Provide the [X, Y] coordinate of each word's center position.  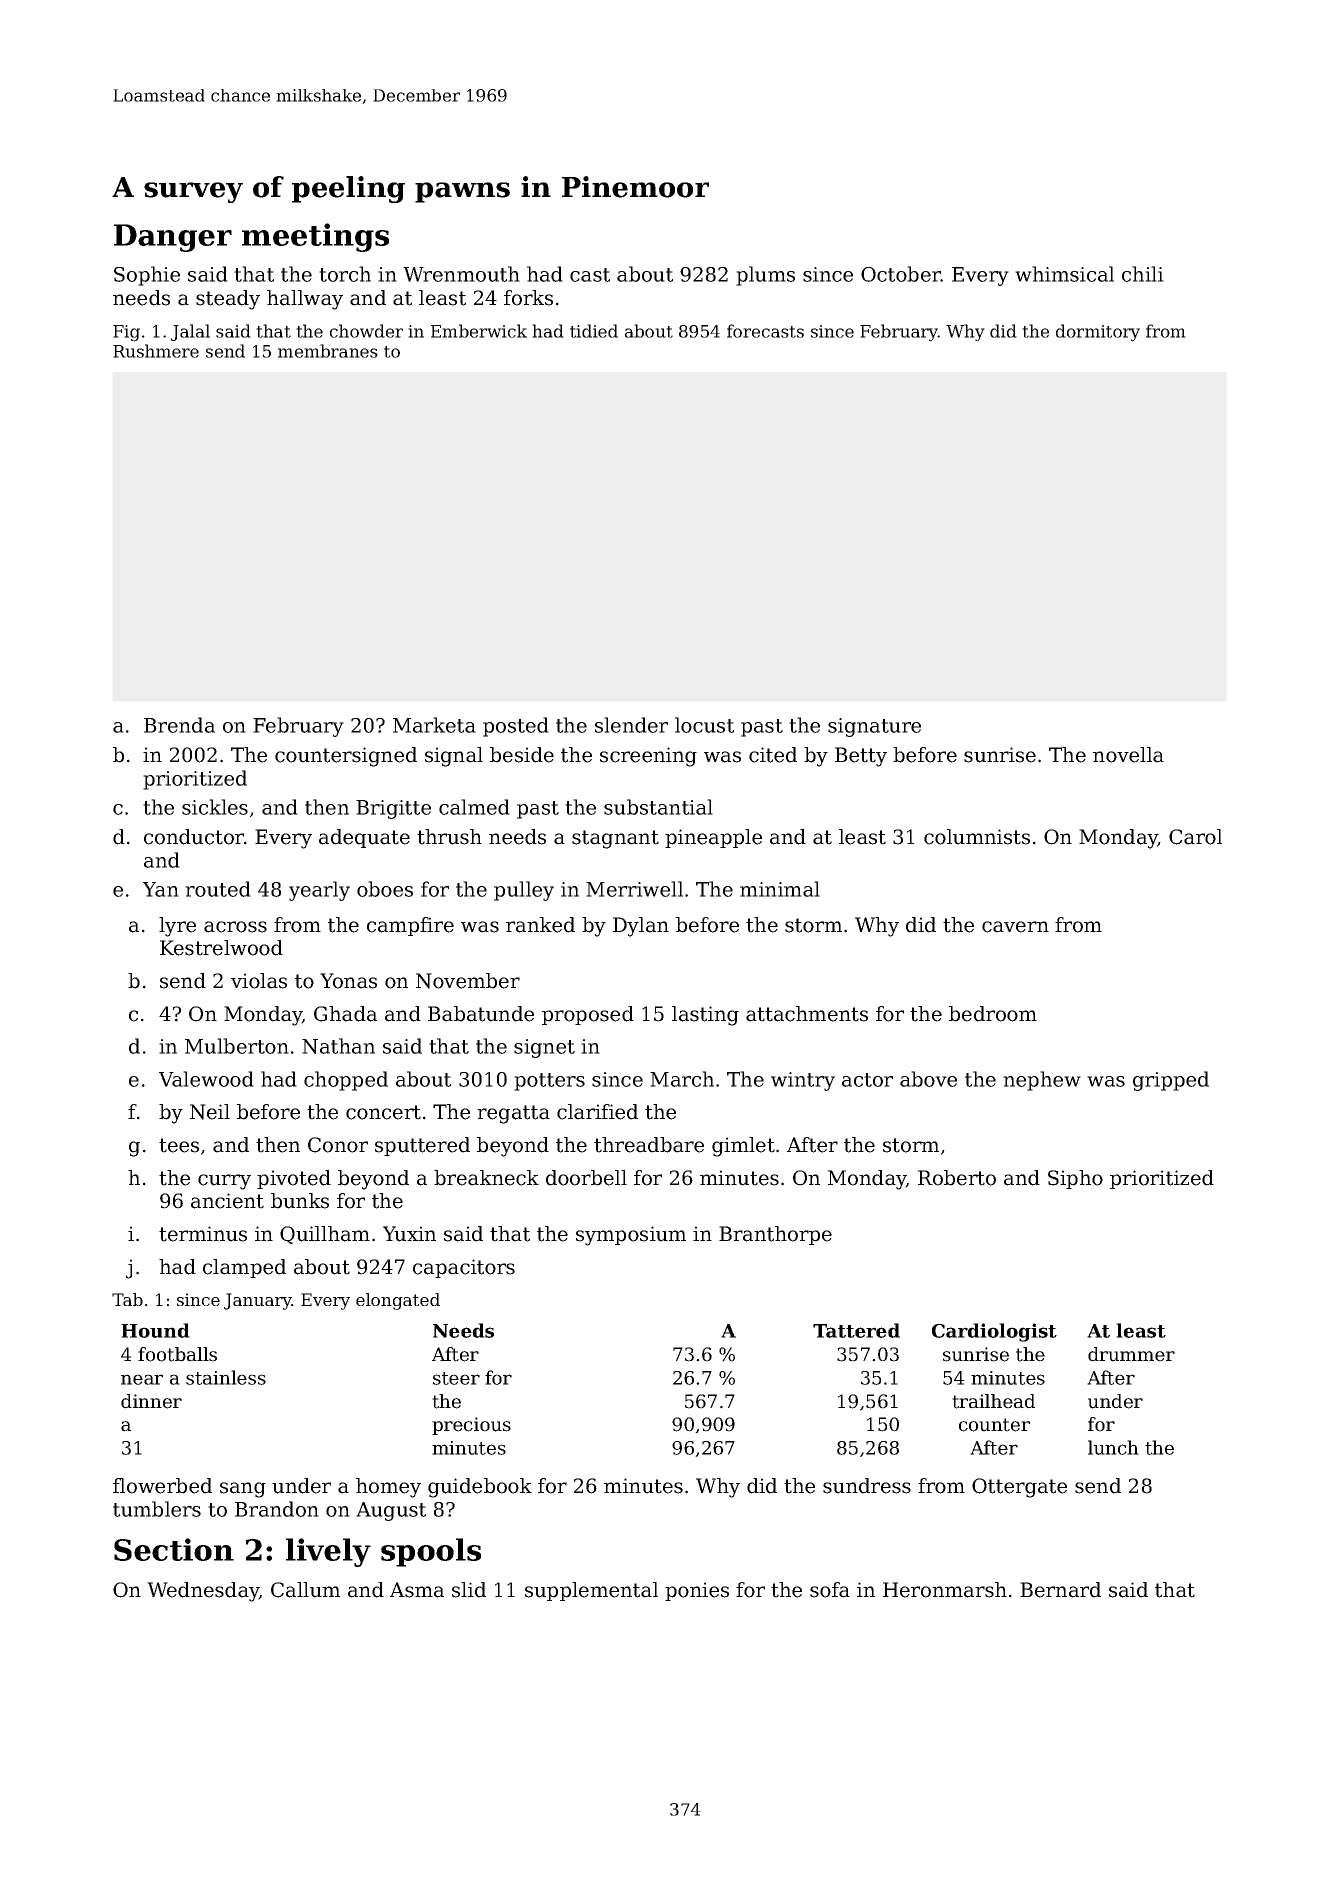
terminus [203, 1234]
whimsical [1064, 274]
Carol [1195, 837]
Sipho [1075, 1179]
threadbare [649, 1145]
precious [471, 1426]
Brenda [179, 725]
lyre [177, 927]
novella [1128, 755]
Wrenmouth [461, 274]
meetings [315, 237]
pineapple [713, 838]
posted [516, 727]
